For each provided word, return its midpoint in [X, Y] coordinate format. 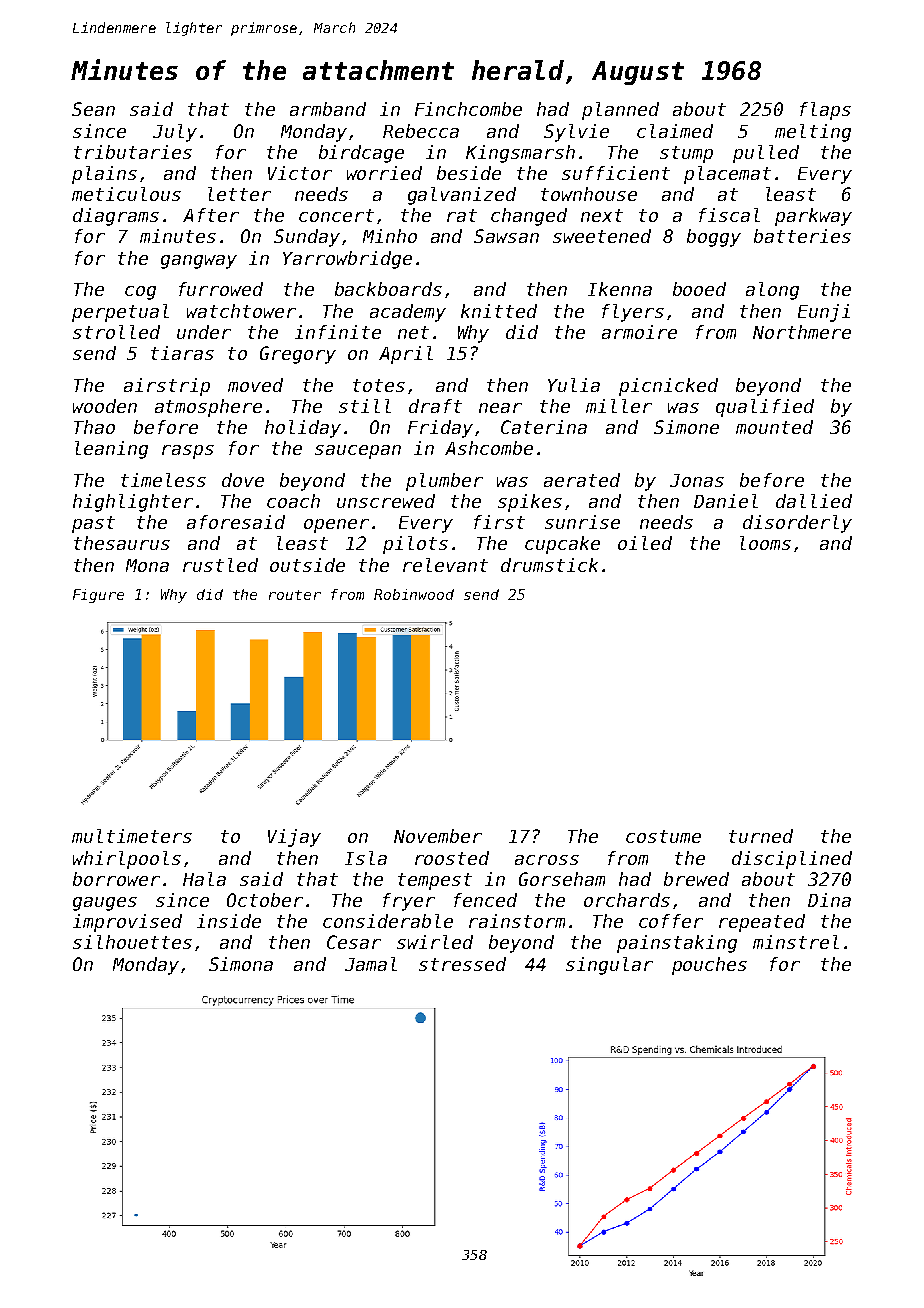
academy [408, 313]
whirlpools [127, 860]
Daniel [726, 501]
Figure [98, 596]
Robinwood [414, 594]
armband [328, 109]
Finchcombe [468, 109]
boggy [714, 238]
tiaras [182, 353]
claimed [675, 131]
